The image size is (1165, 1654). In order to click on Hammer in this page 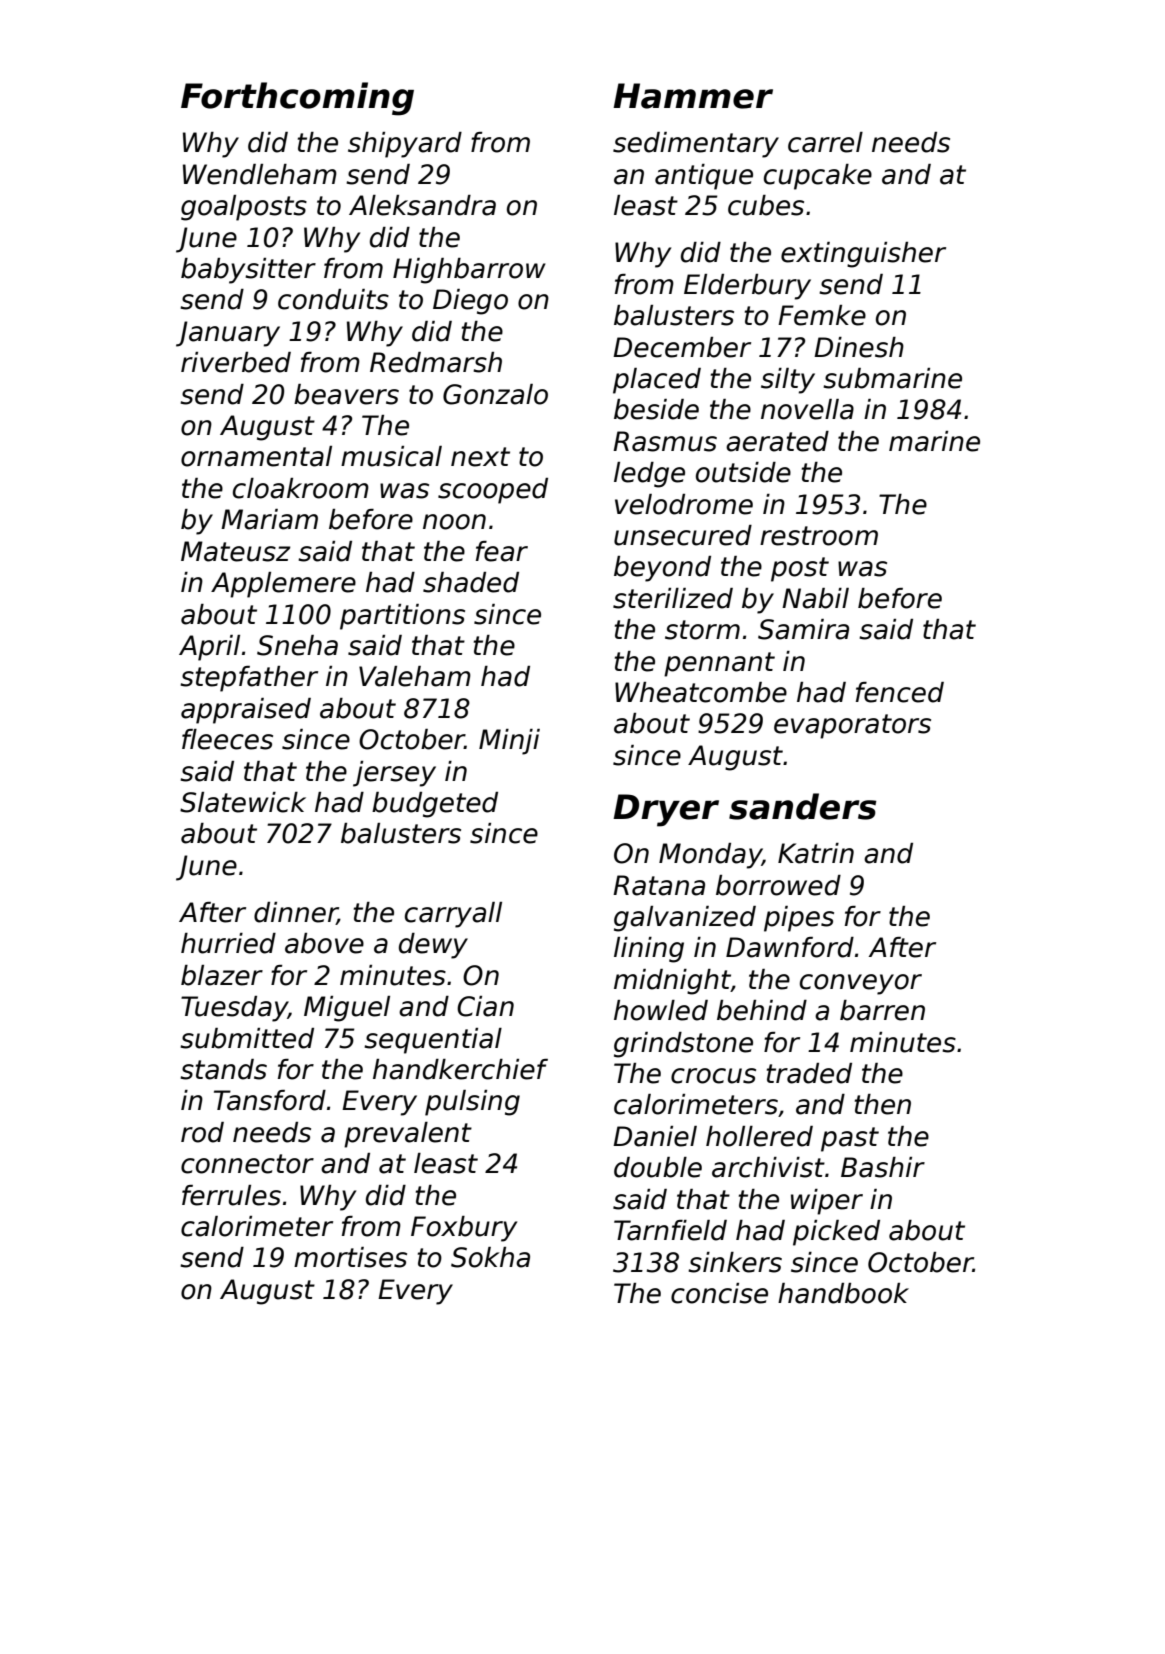, I will do `click(693, 96)`.
